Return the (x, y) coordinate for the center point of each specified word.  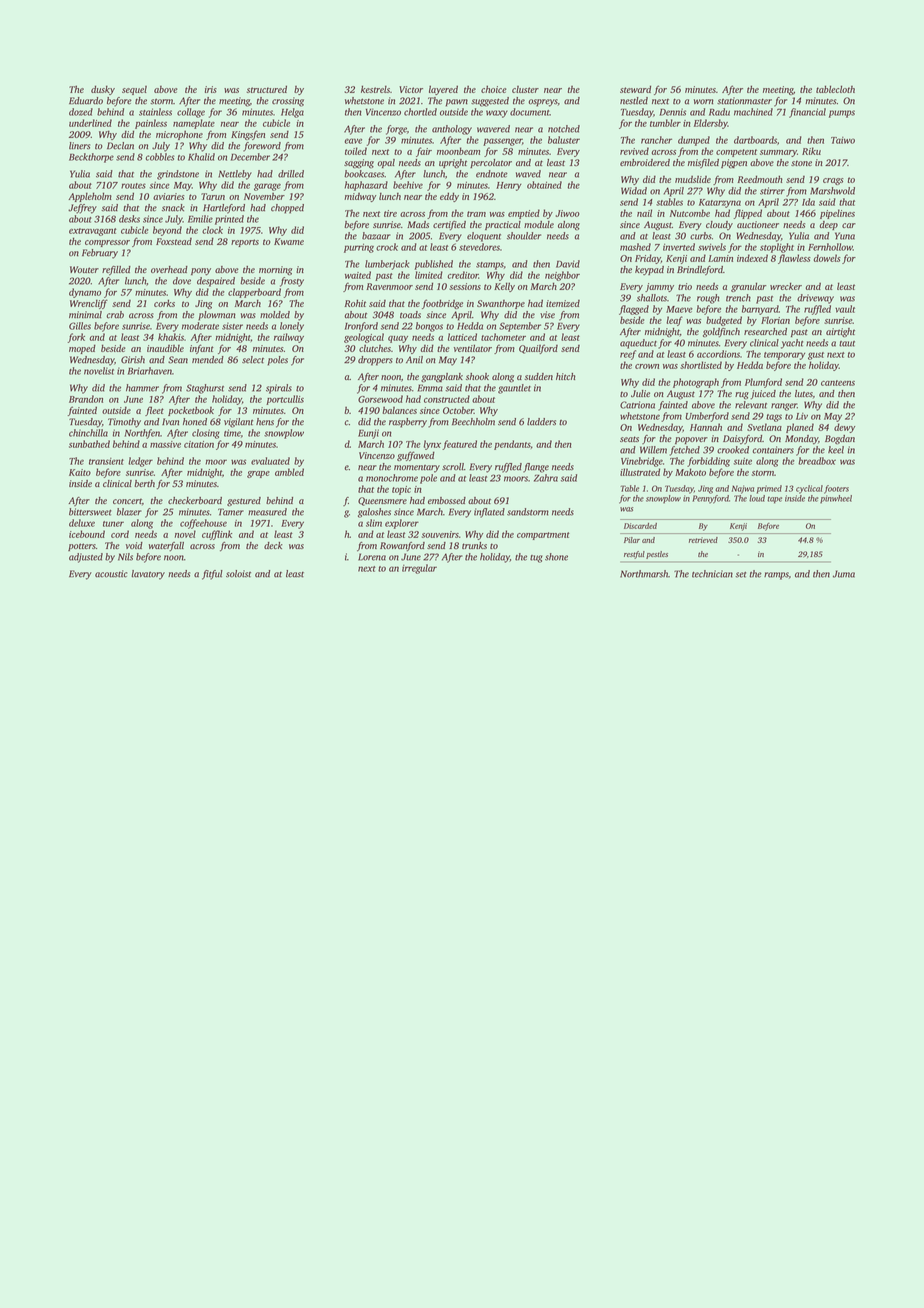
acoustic (111, 574)
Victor (411, 89)
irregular (419, 569)
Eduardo (86, 101)
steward (635, 89)
